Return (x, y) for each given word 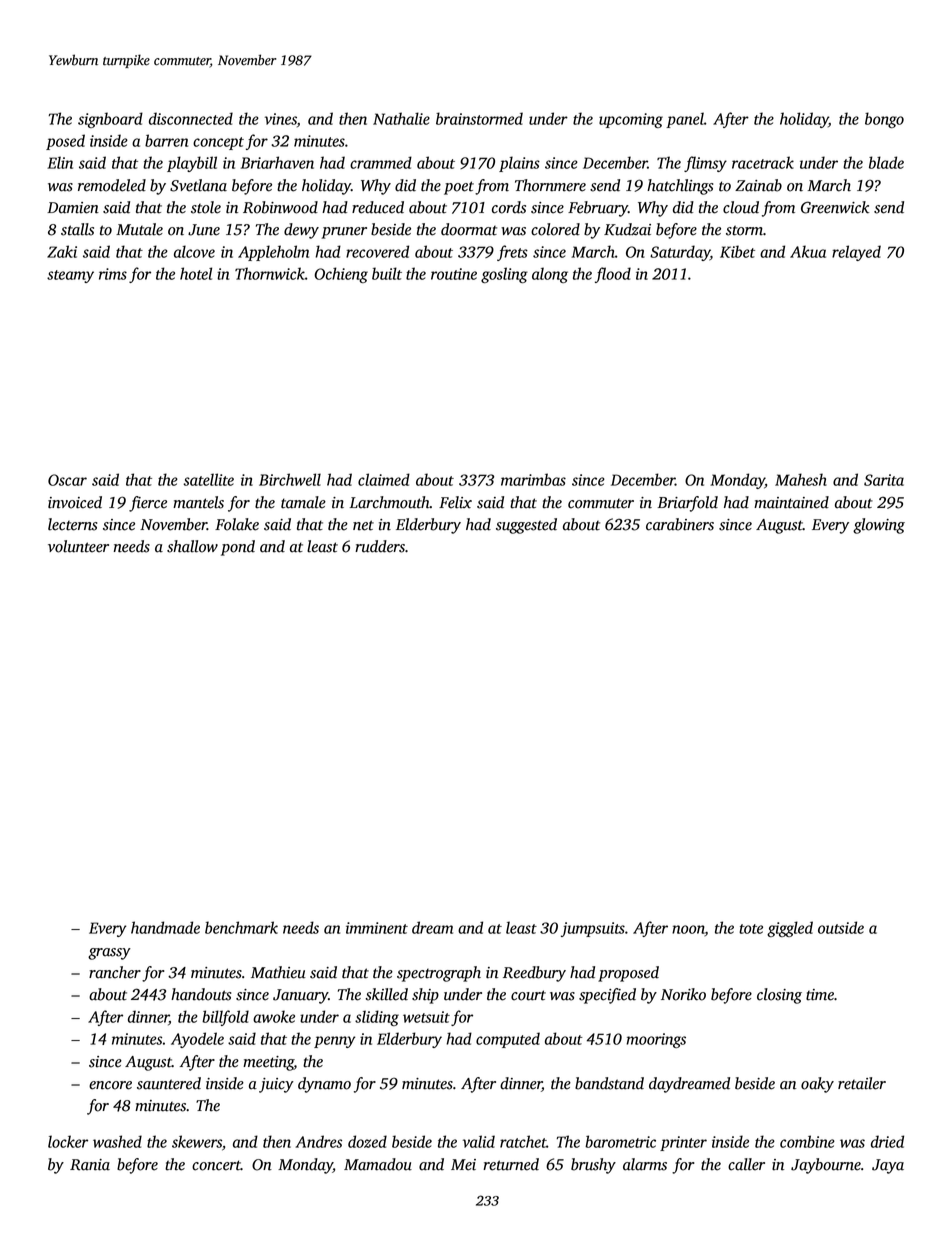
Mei (463, 1165)
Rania (90, 1165)
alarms (645, 1164)
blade (886, 162)
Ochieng (341, 275)
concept (218, 143)
